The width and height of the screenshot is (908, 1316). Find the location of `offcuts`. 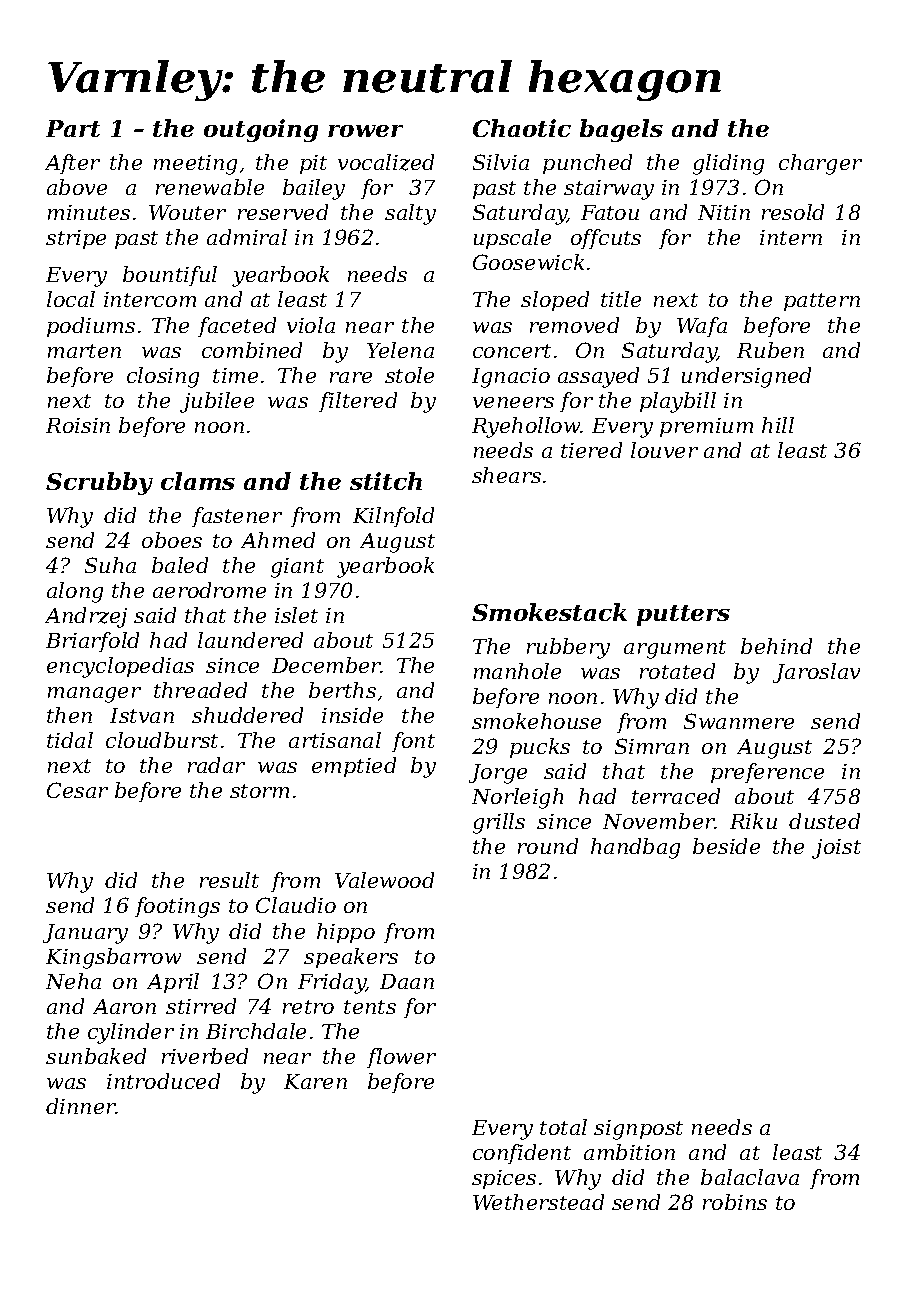

offcuts is located at coordinates (606, 239).
